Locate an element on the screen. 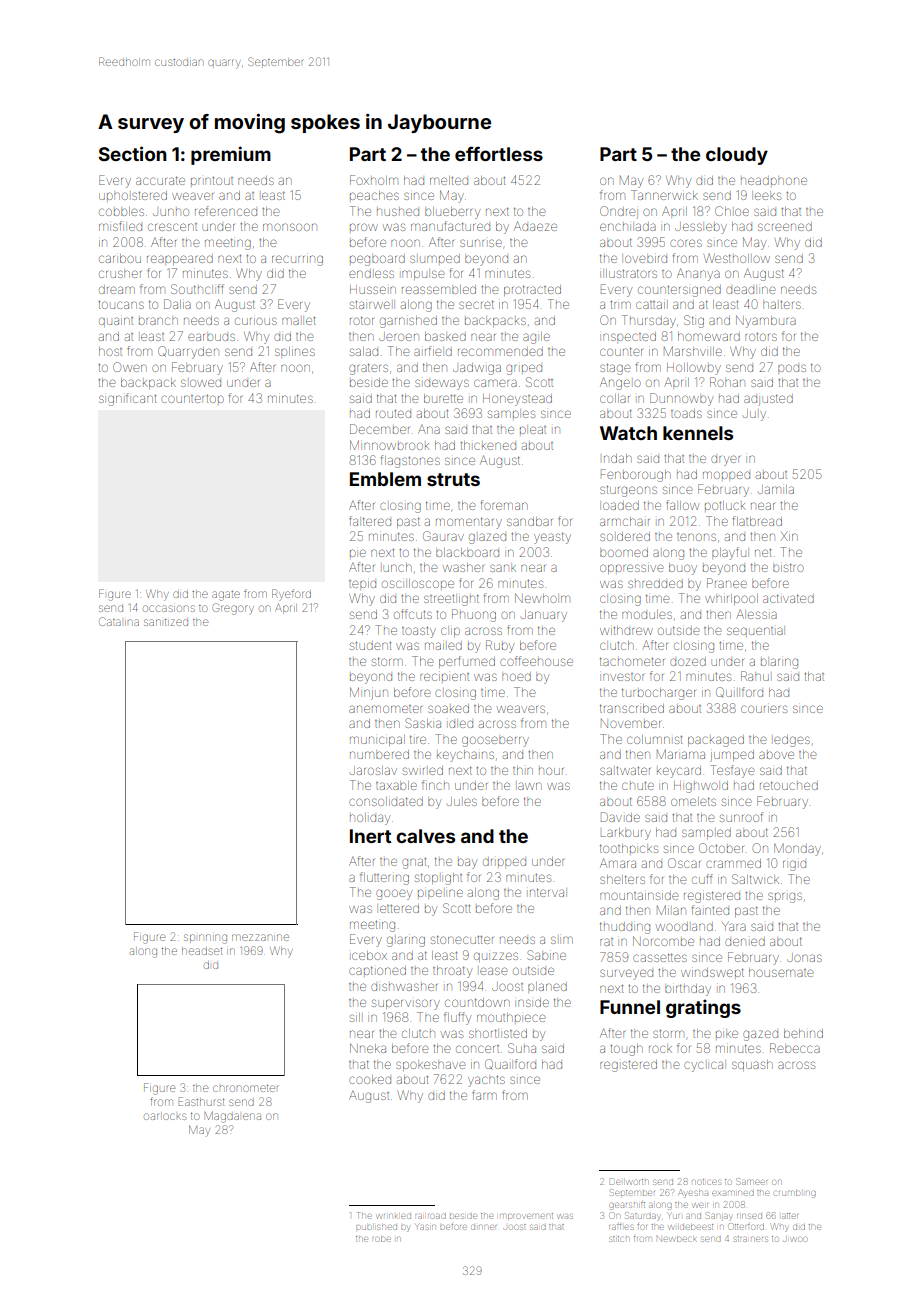 This screenshot has height=1308, width=924. mezzanine is located at coordinates (260, 937).
